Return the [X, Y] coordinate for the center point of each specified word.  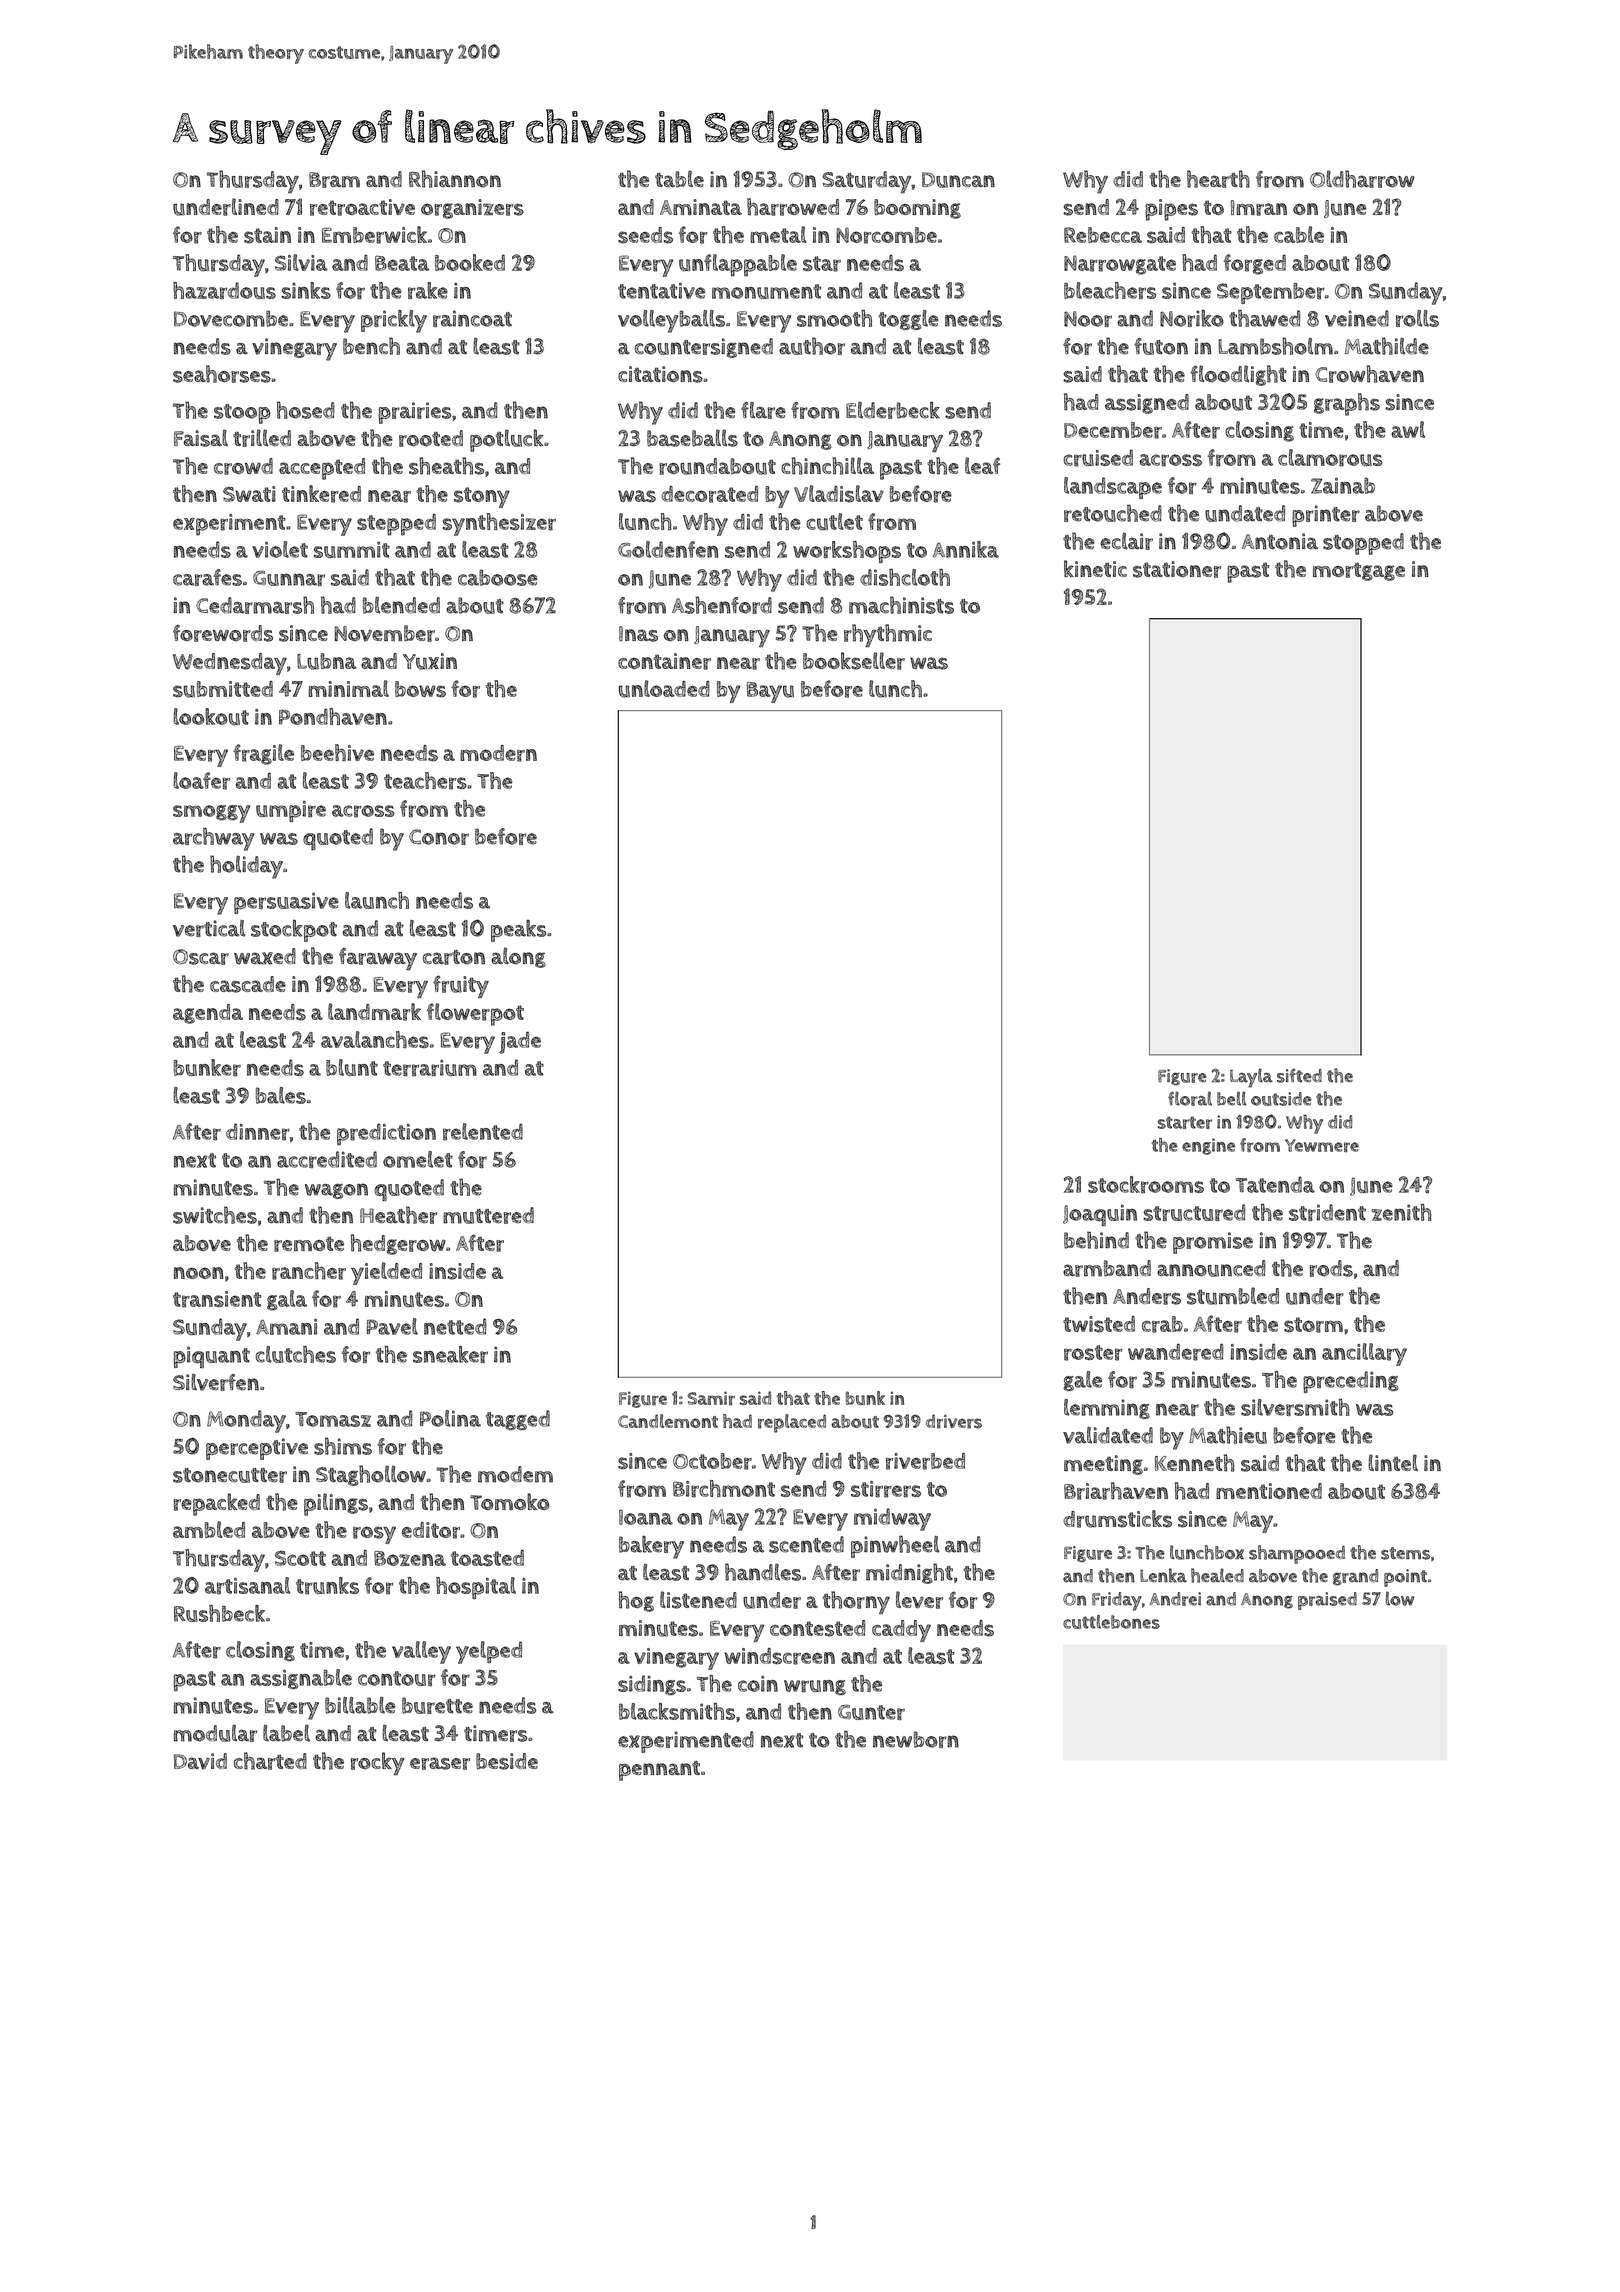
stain [267, 235]
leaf [982, 465]
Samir [711, 1398]
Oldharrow [1362, 179]
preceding [1351, 1382]
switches [215, 1215]
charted [270, 1761]
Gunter [871, 1712]
